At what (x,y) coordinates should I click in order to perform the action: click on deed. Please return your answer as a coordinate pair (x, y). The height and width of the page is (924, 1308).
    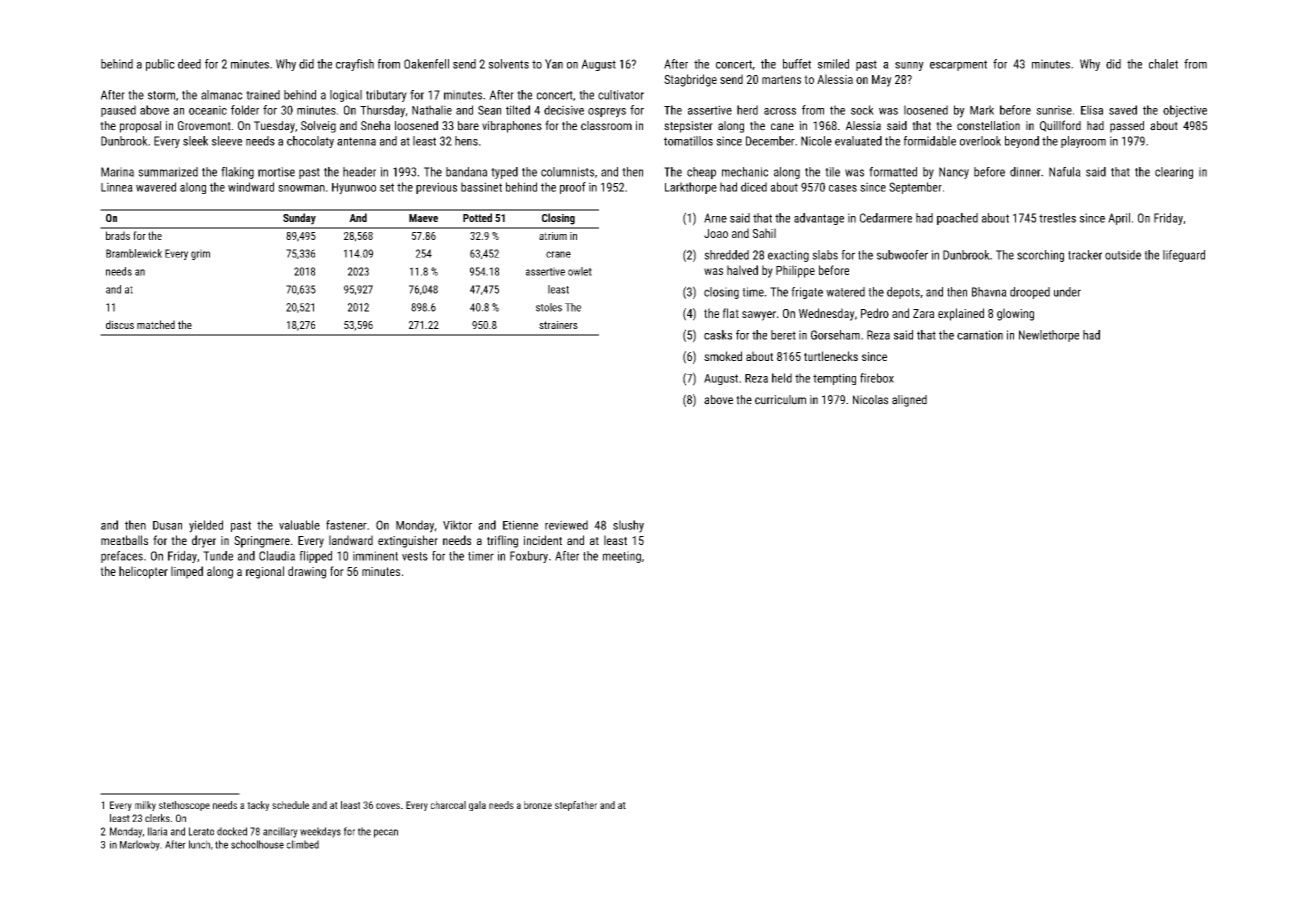
    Looking at the image, I should click on (189, 64).
